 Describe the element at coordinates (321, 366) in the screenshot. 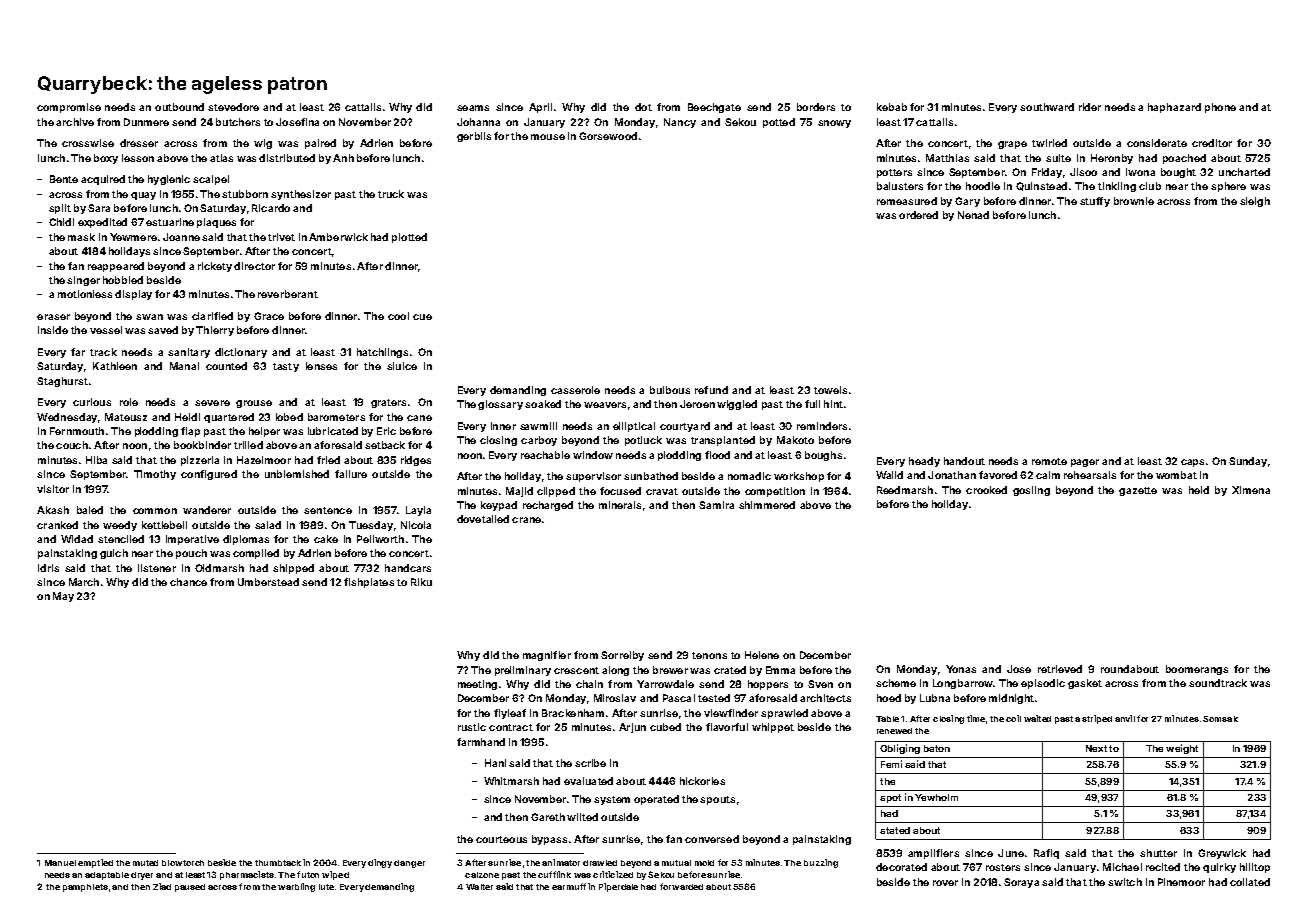

I see `lenses` at that location.
